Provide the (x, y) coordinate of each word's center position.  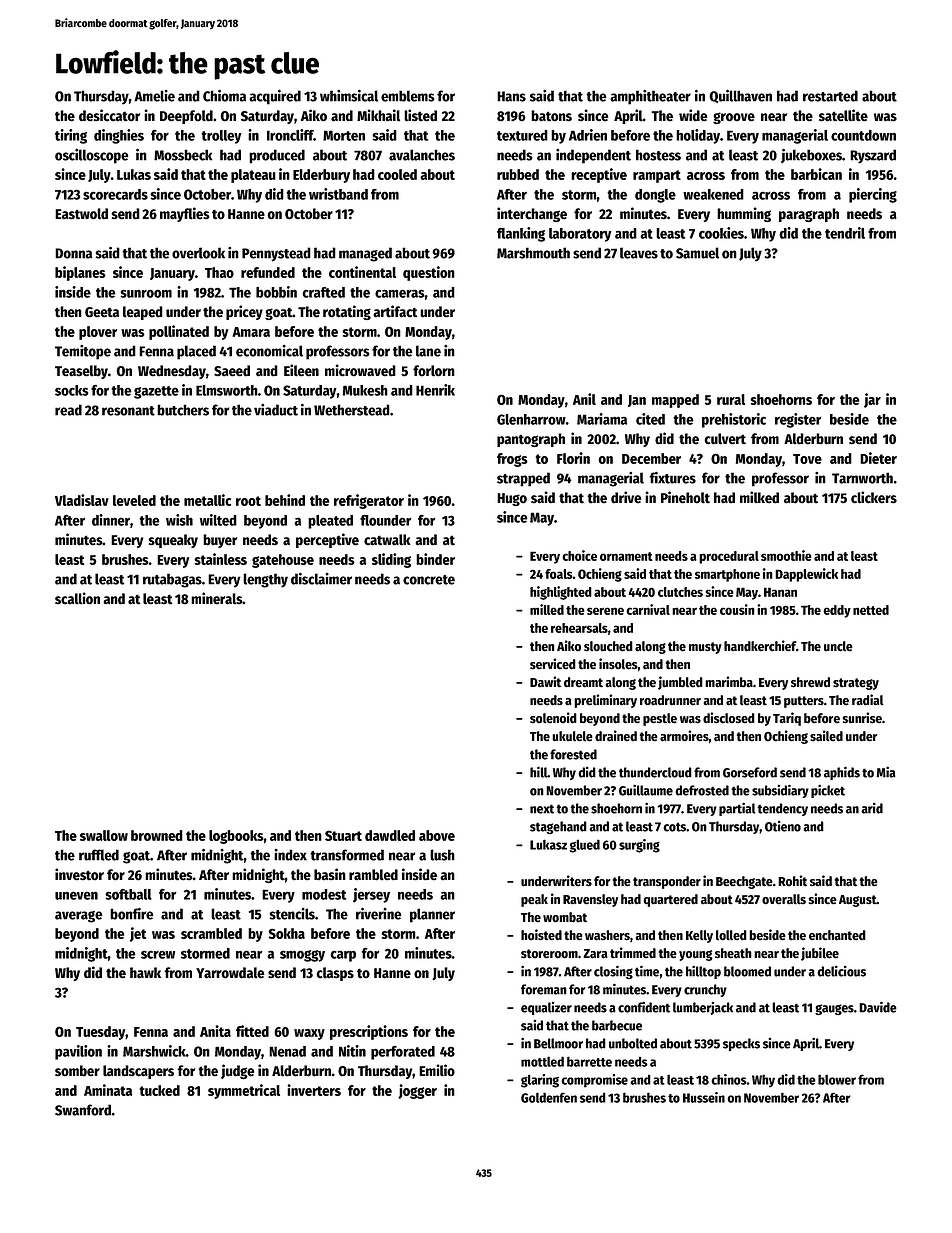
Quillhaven (740, 96)
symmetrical (244, 1091)
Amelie (154, 96)
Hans (511, 96)
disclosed (729, 718)
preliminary (605, 701)
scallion (77, 598)
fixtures (672, 478)
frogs (512, 460)
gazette (156, 392)
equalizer (546, 1008)
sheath (733, 953)
